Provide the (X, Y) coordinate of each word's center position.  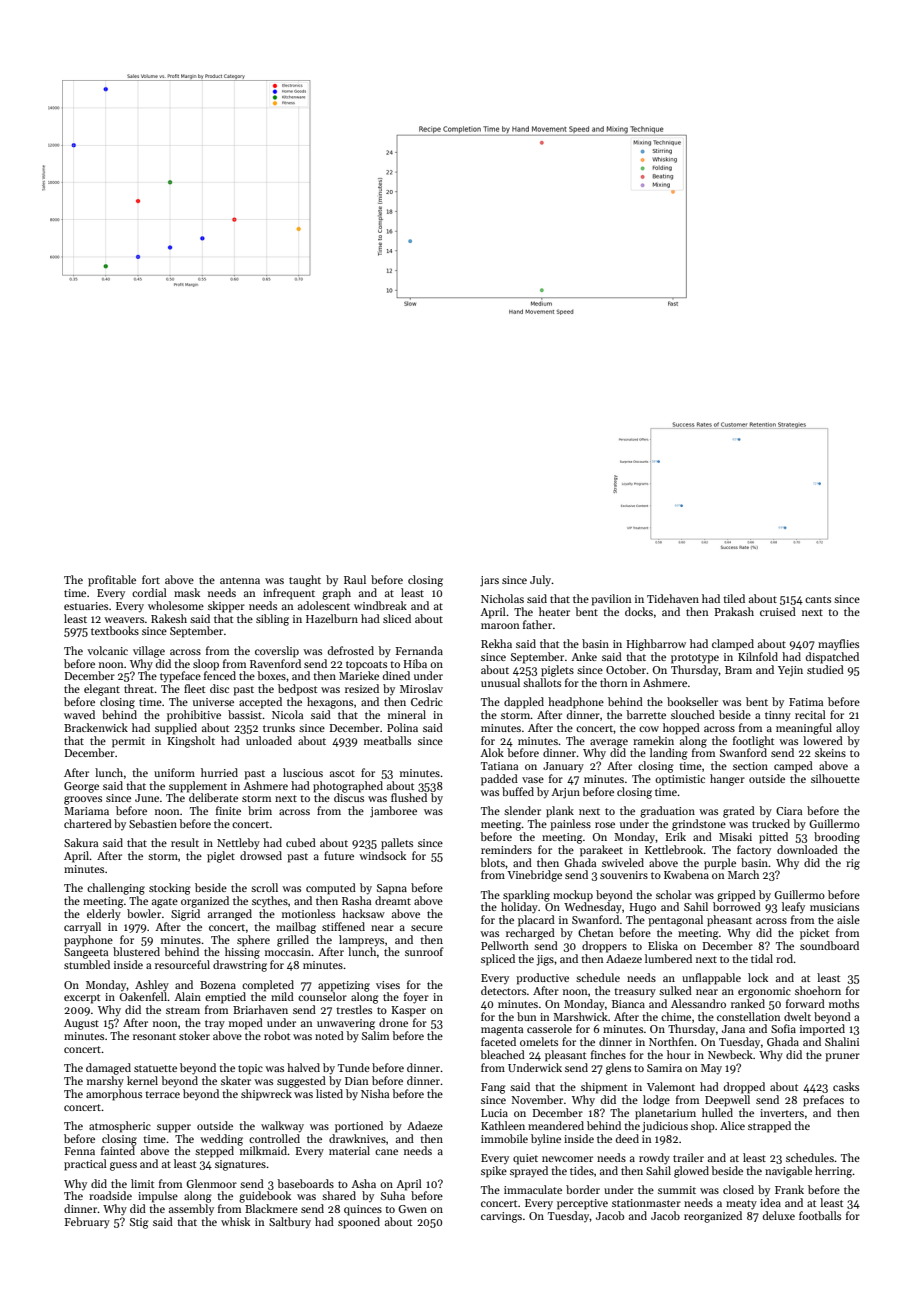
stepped (214, 1152)
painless (570, 825)
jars (489, 581)
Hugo (642, 908)
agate (165, 903)
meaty (741, 1205)
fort (151, 579)
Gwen (412, 1209)
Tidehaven (673, 598)
